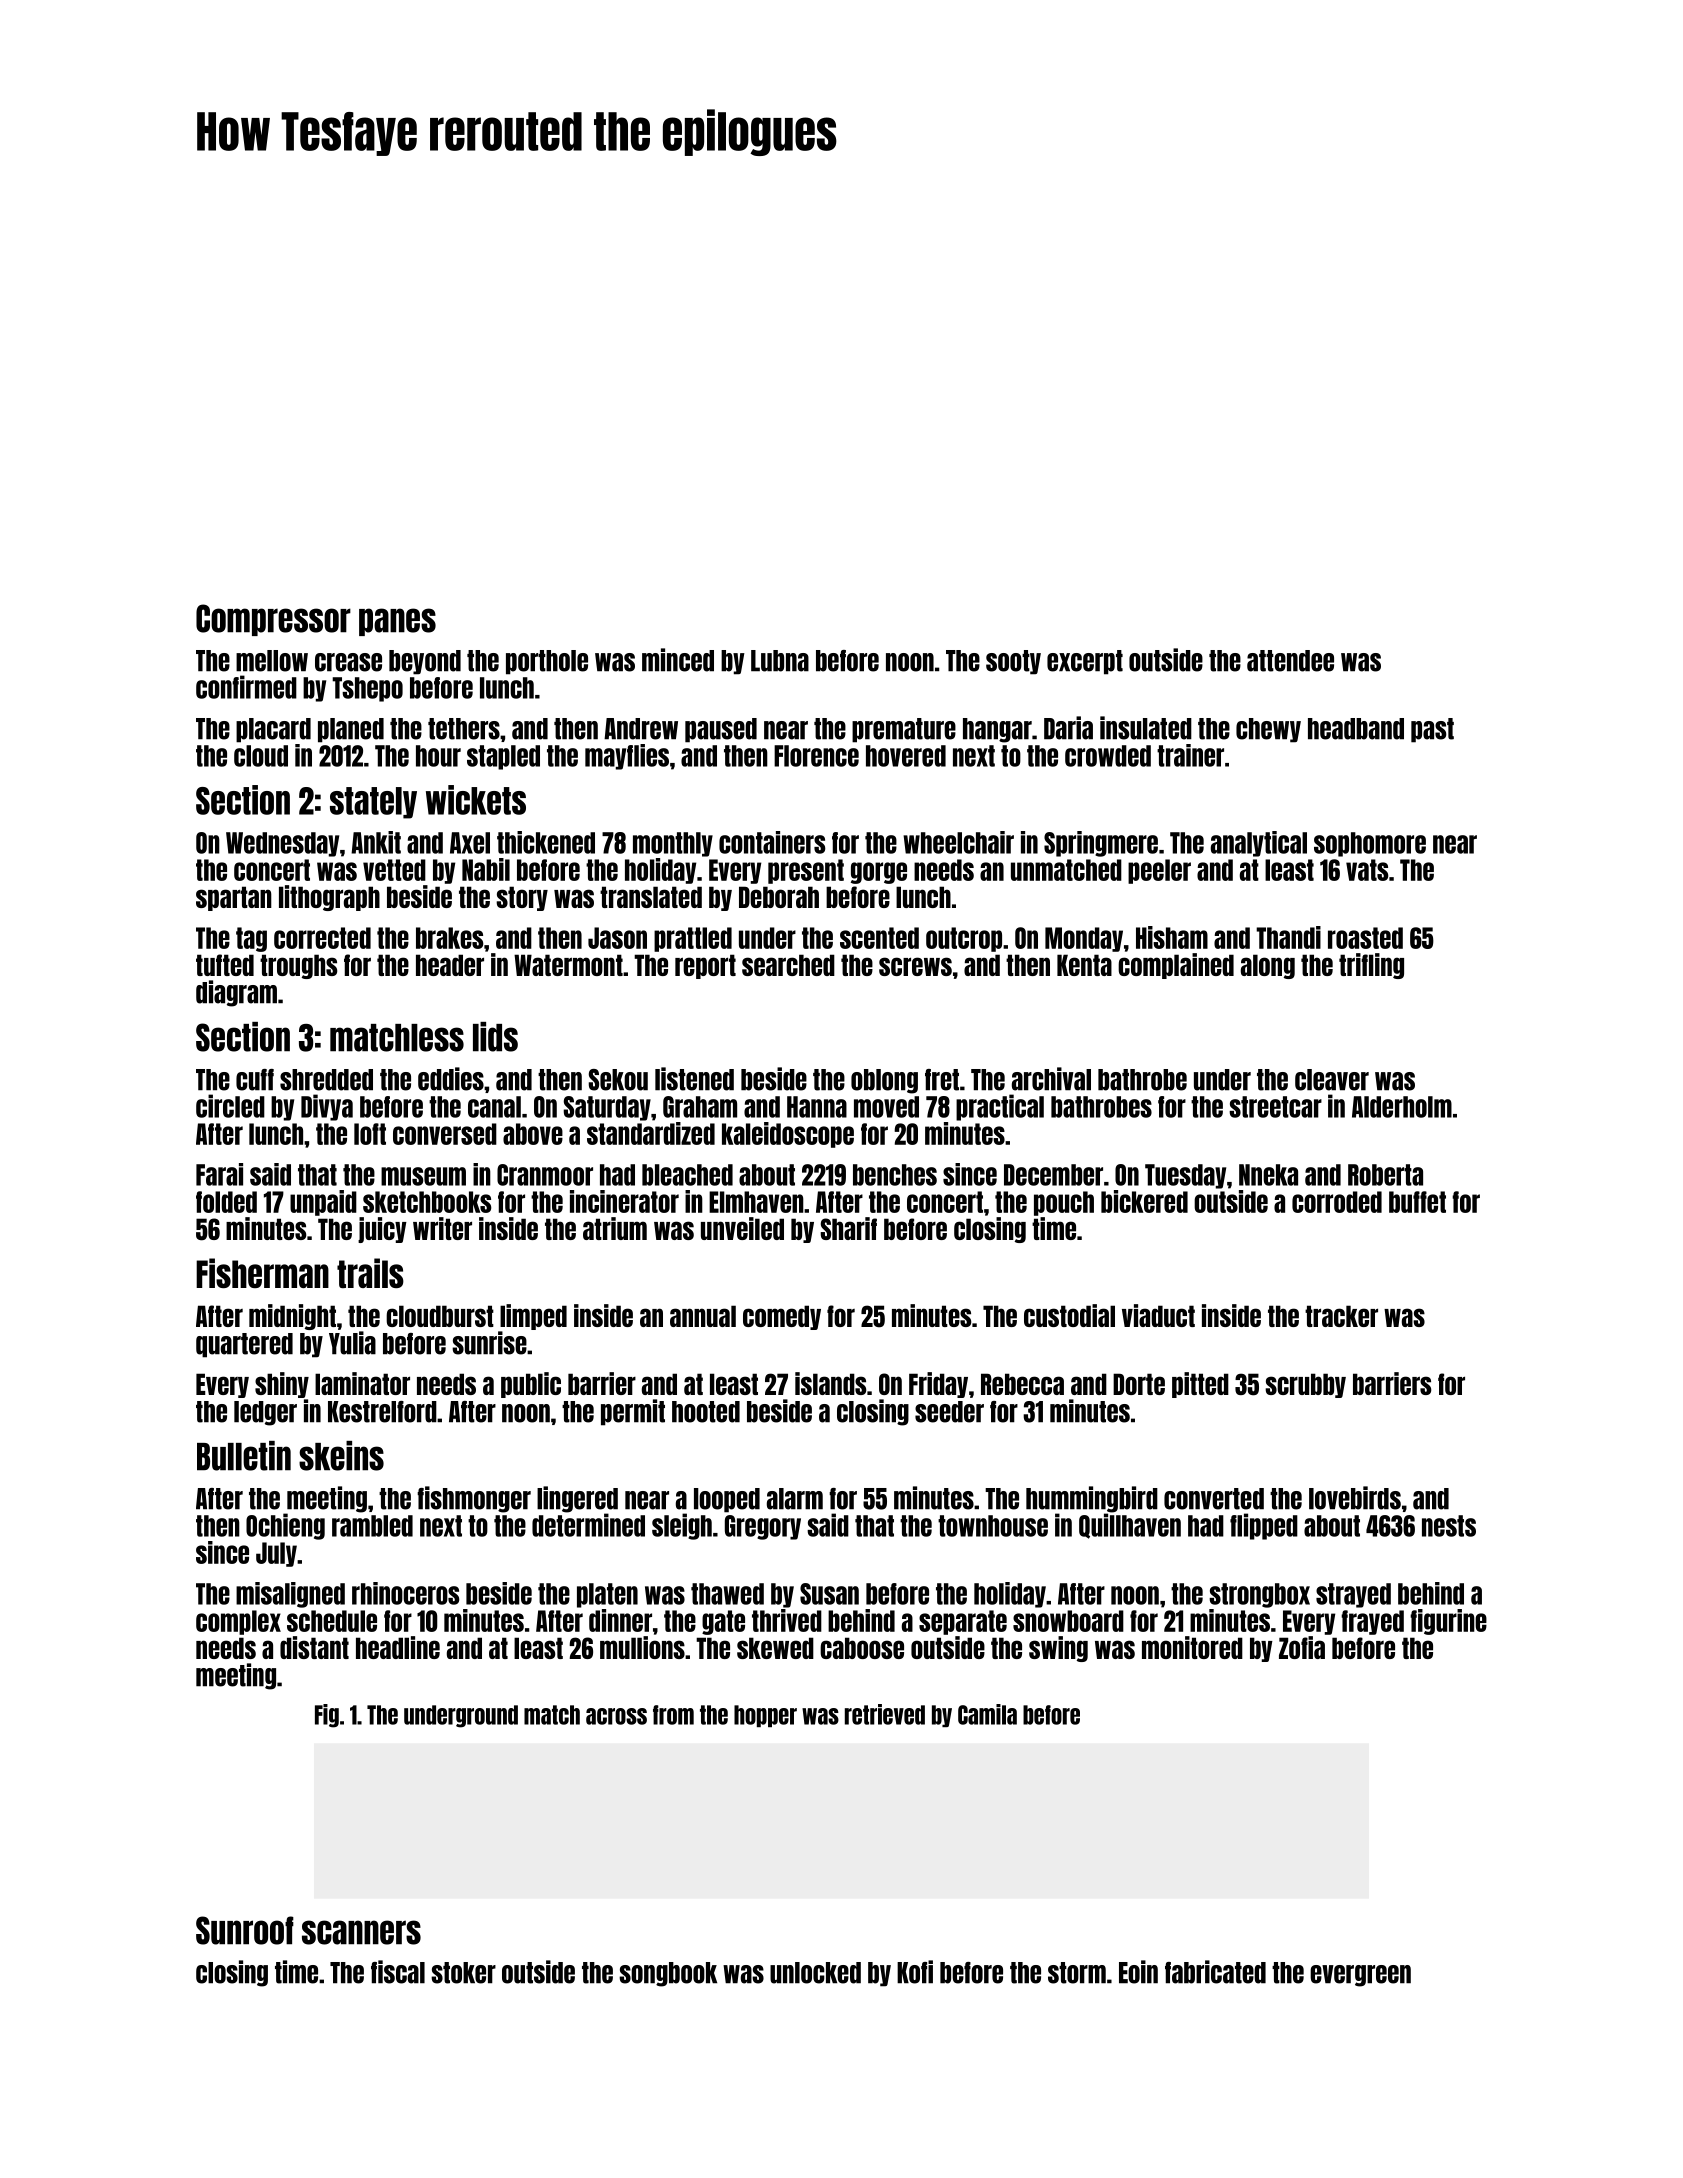  Describe the element at coordinates (398, 1972) in the screenshot. I see `fiscal` at that location.
